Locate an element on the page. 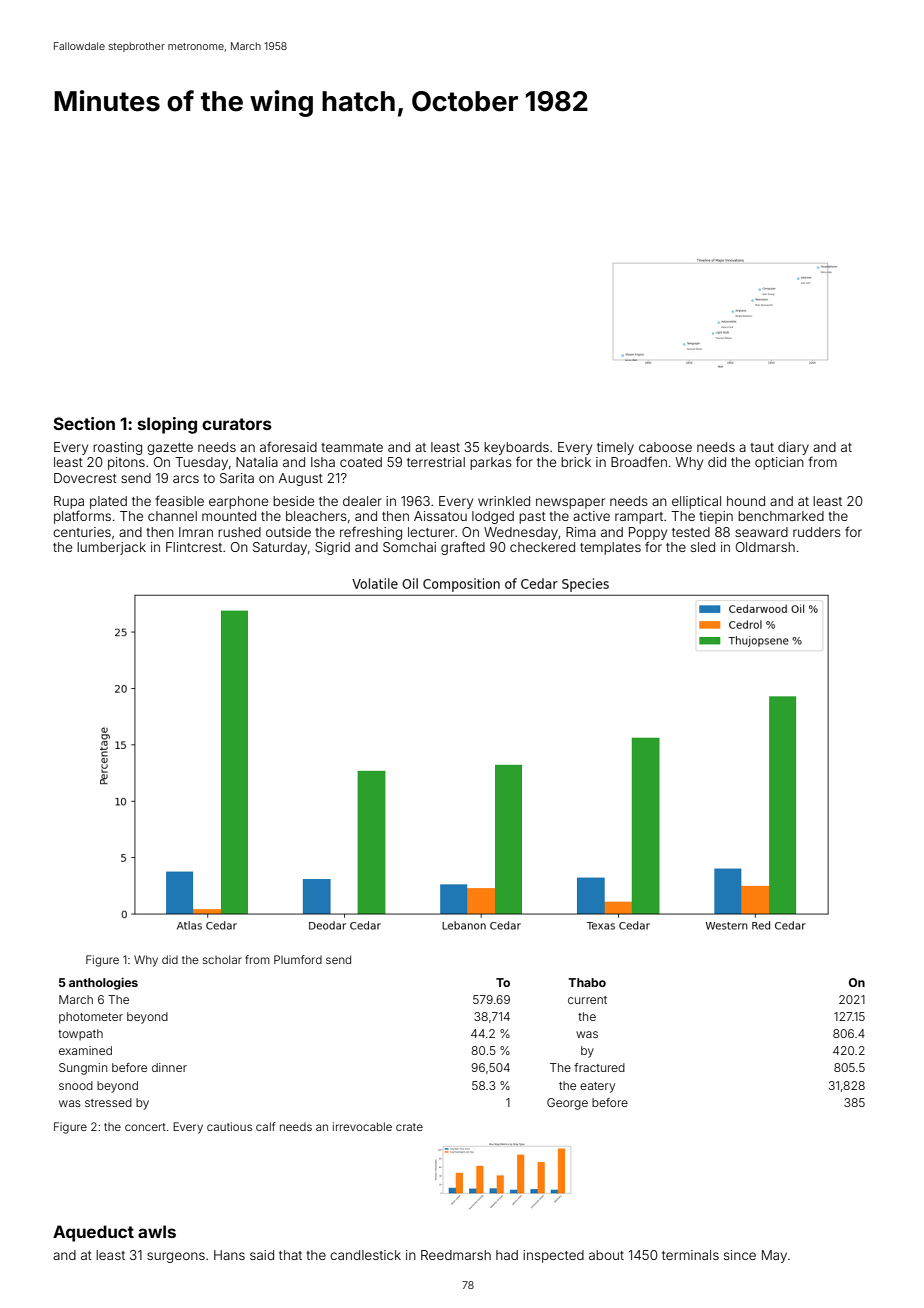 The width and height of the document is (924, 1308). coated is located at coordinates (361, 462).
